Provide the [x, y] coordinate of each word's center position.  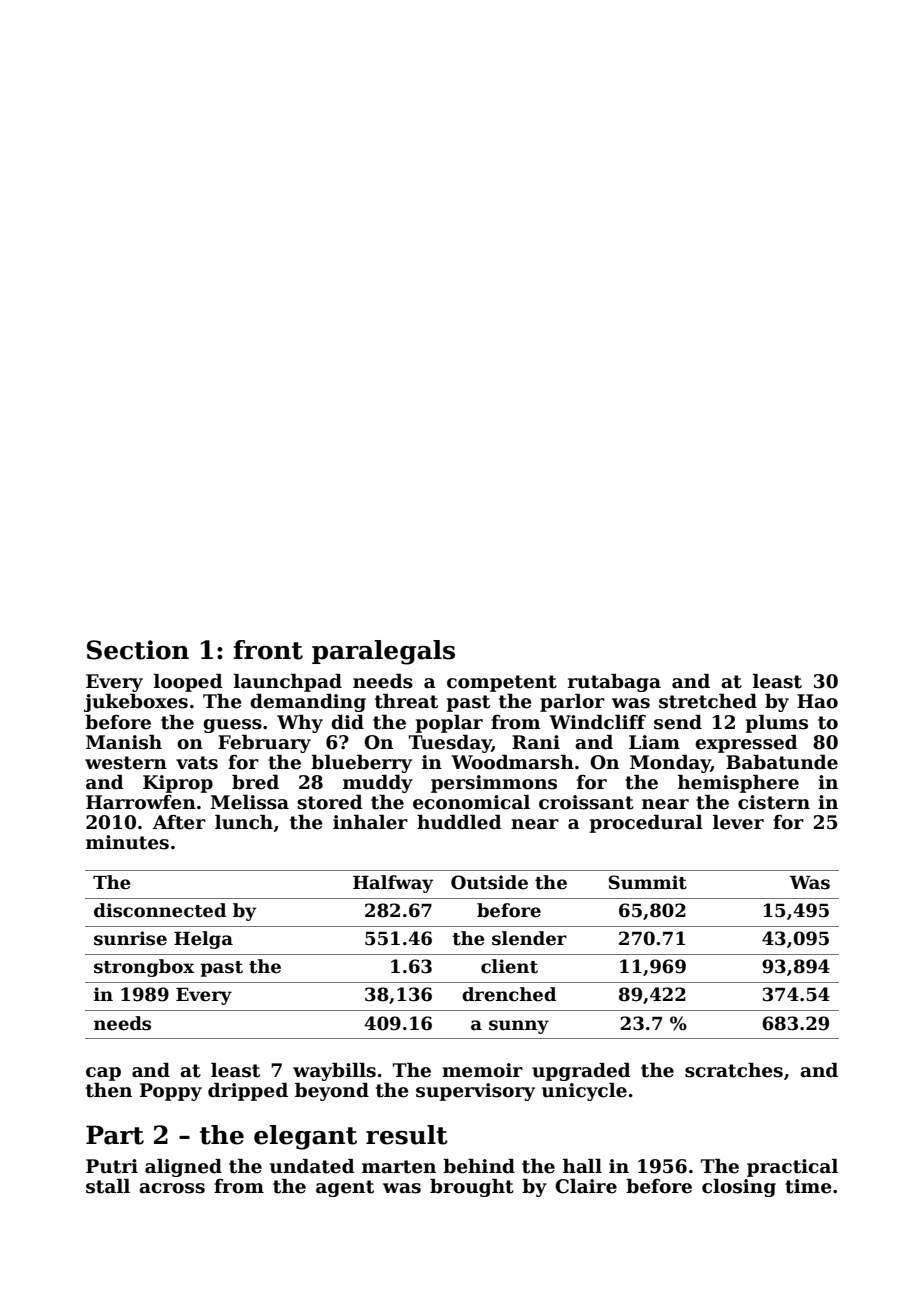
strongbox [144, 968]
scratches [734, 1070]
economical [471, 802]
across [172, 1188]
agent [345, 1188]
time [808, 1186]
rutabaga [614, 683]
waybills [334, 1072]
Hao [817, 701]
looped [188, 683]
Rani [536, 742]
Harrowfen [141, 802]
